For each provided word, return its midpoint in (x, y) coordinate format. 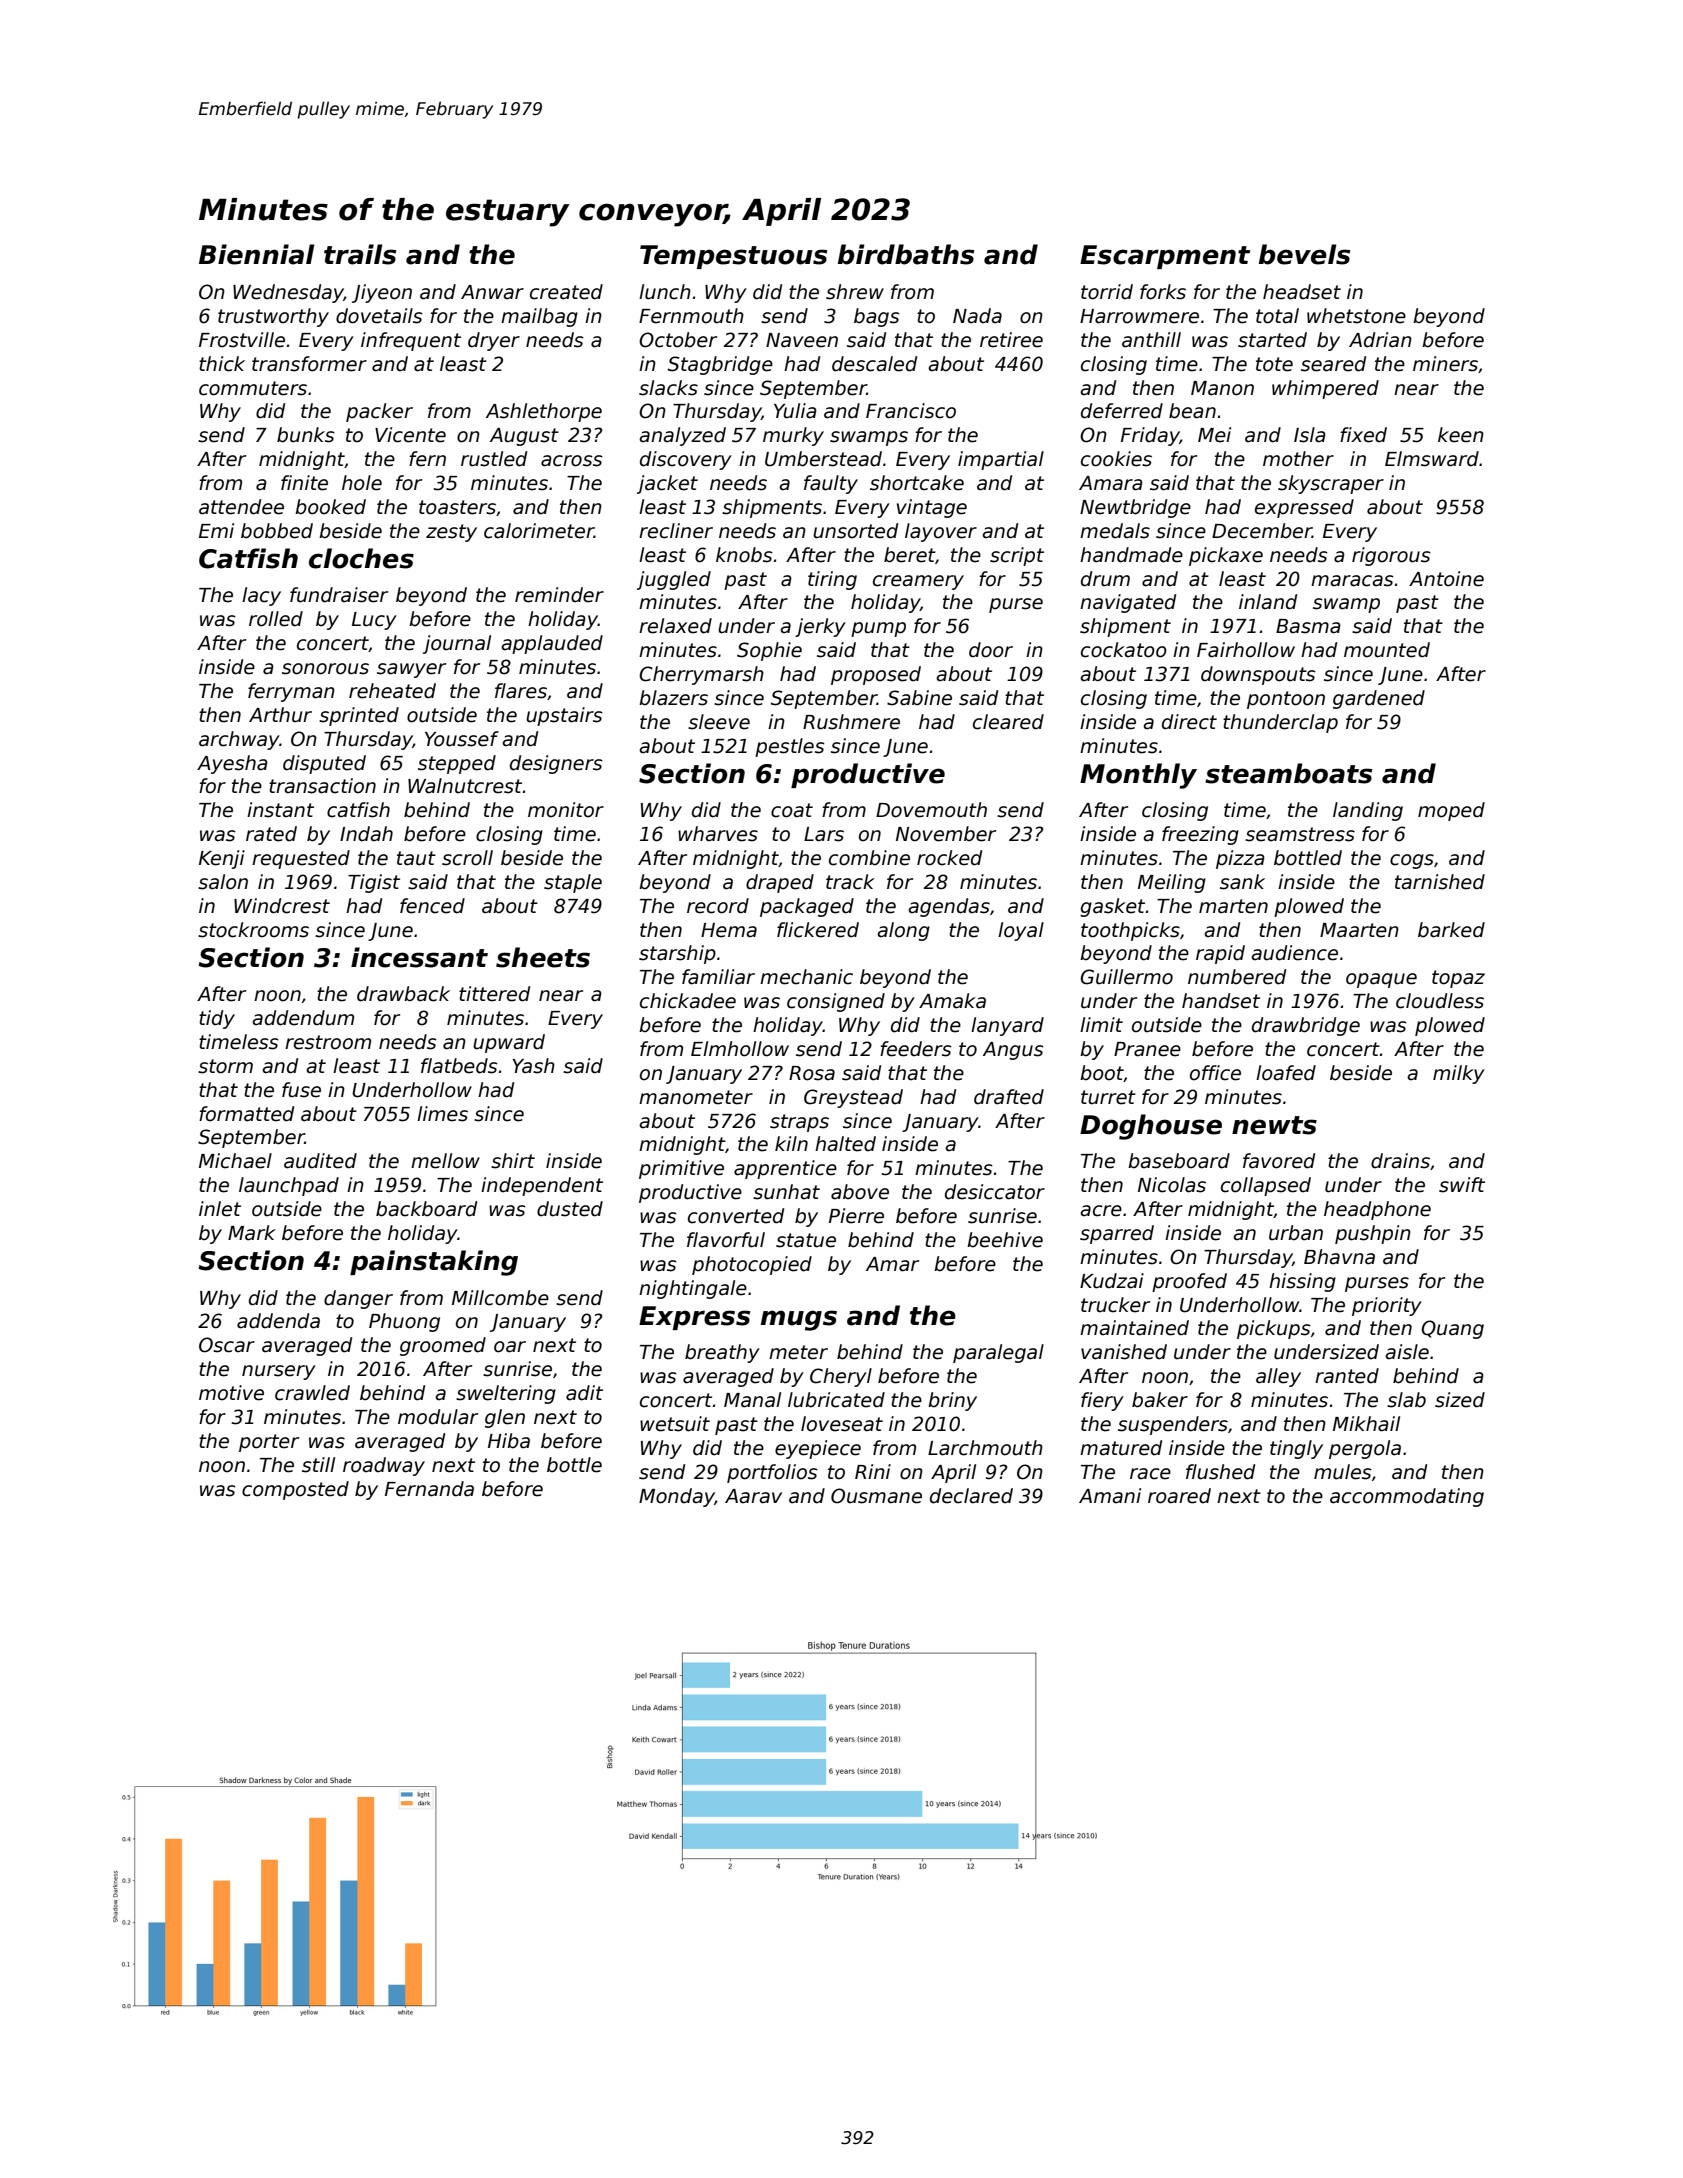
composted (295, 1490)
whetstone (1356, 316)
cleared (1008, 722)
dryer (494, 341)
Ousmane (876, 1496)
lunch (665, 292)
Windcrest (282, 906)
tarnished (1440, 882)
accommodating (1407, 1497)
